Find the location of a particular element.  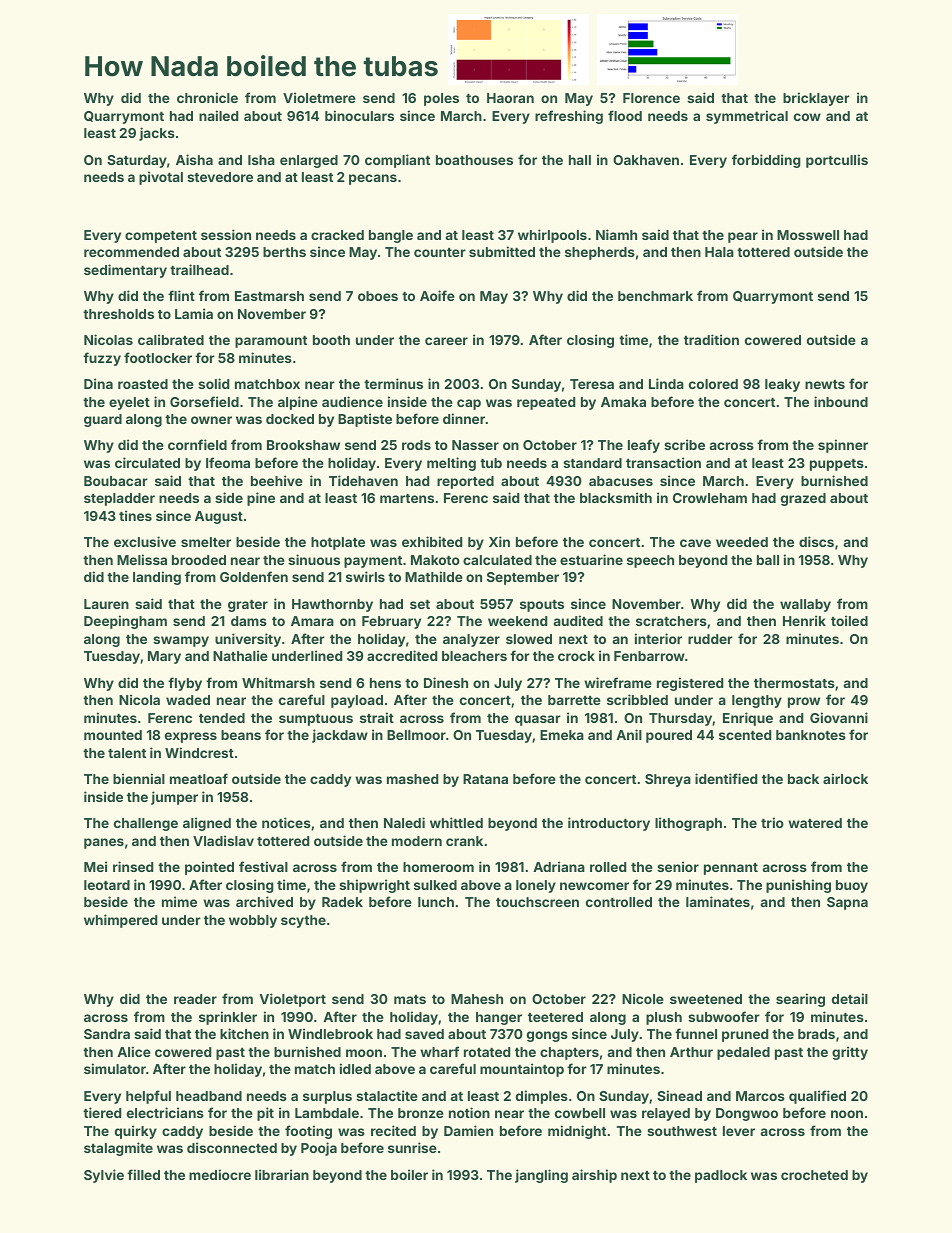

Emeka is located at coordinates (562, 735).
